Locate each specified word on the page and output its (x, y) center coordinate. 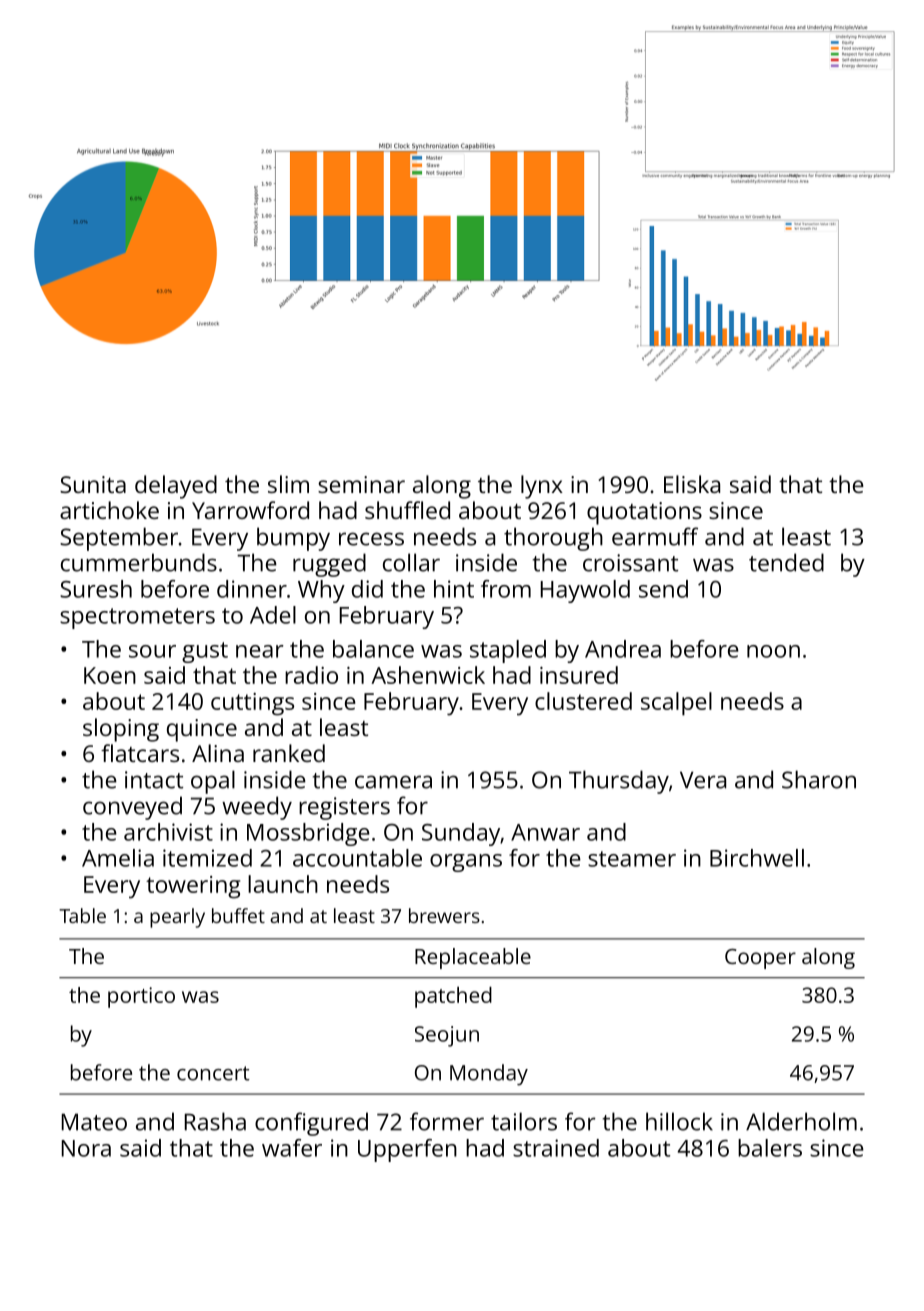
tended (786, 562)
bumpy (293, 539)
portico (141, 997)
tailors (524, 1121)
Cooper (760, 959)
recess (371, 539)
